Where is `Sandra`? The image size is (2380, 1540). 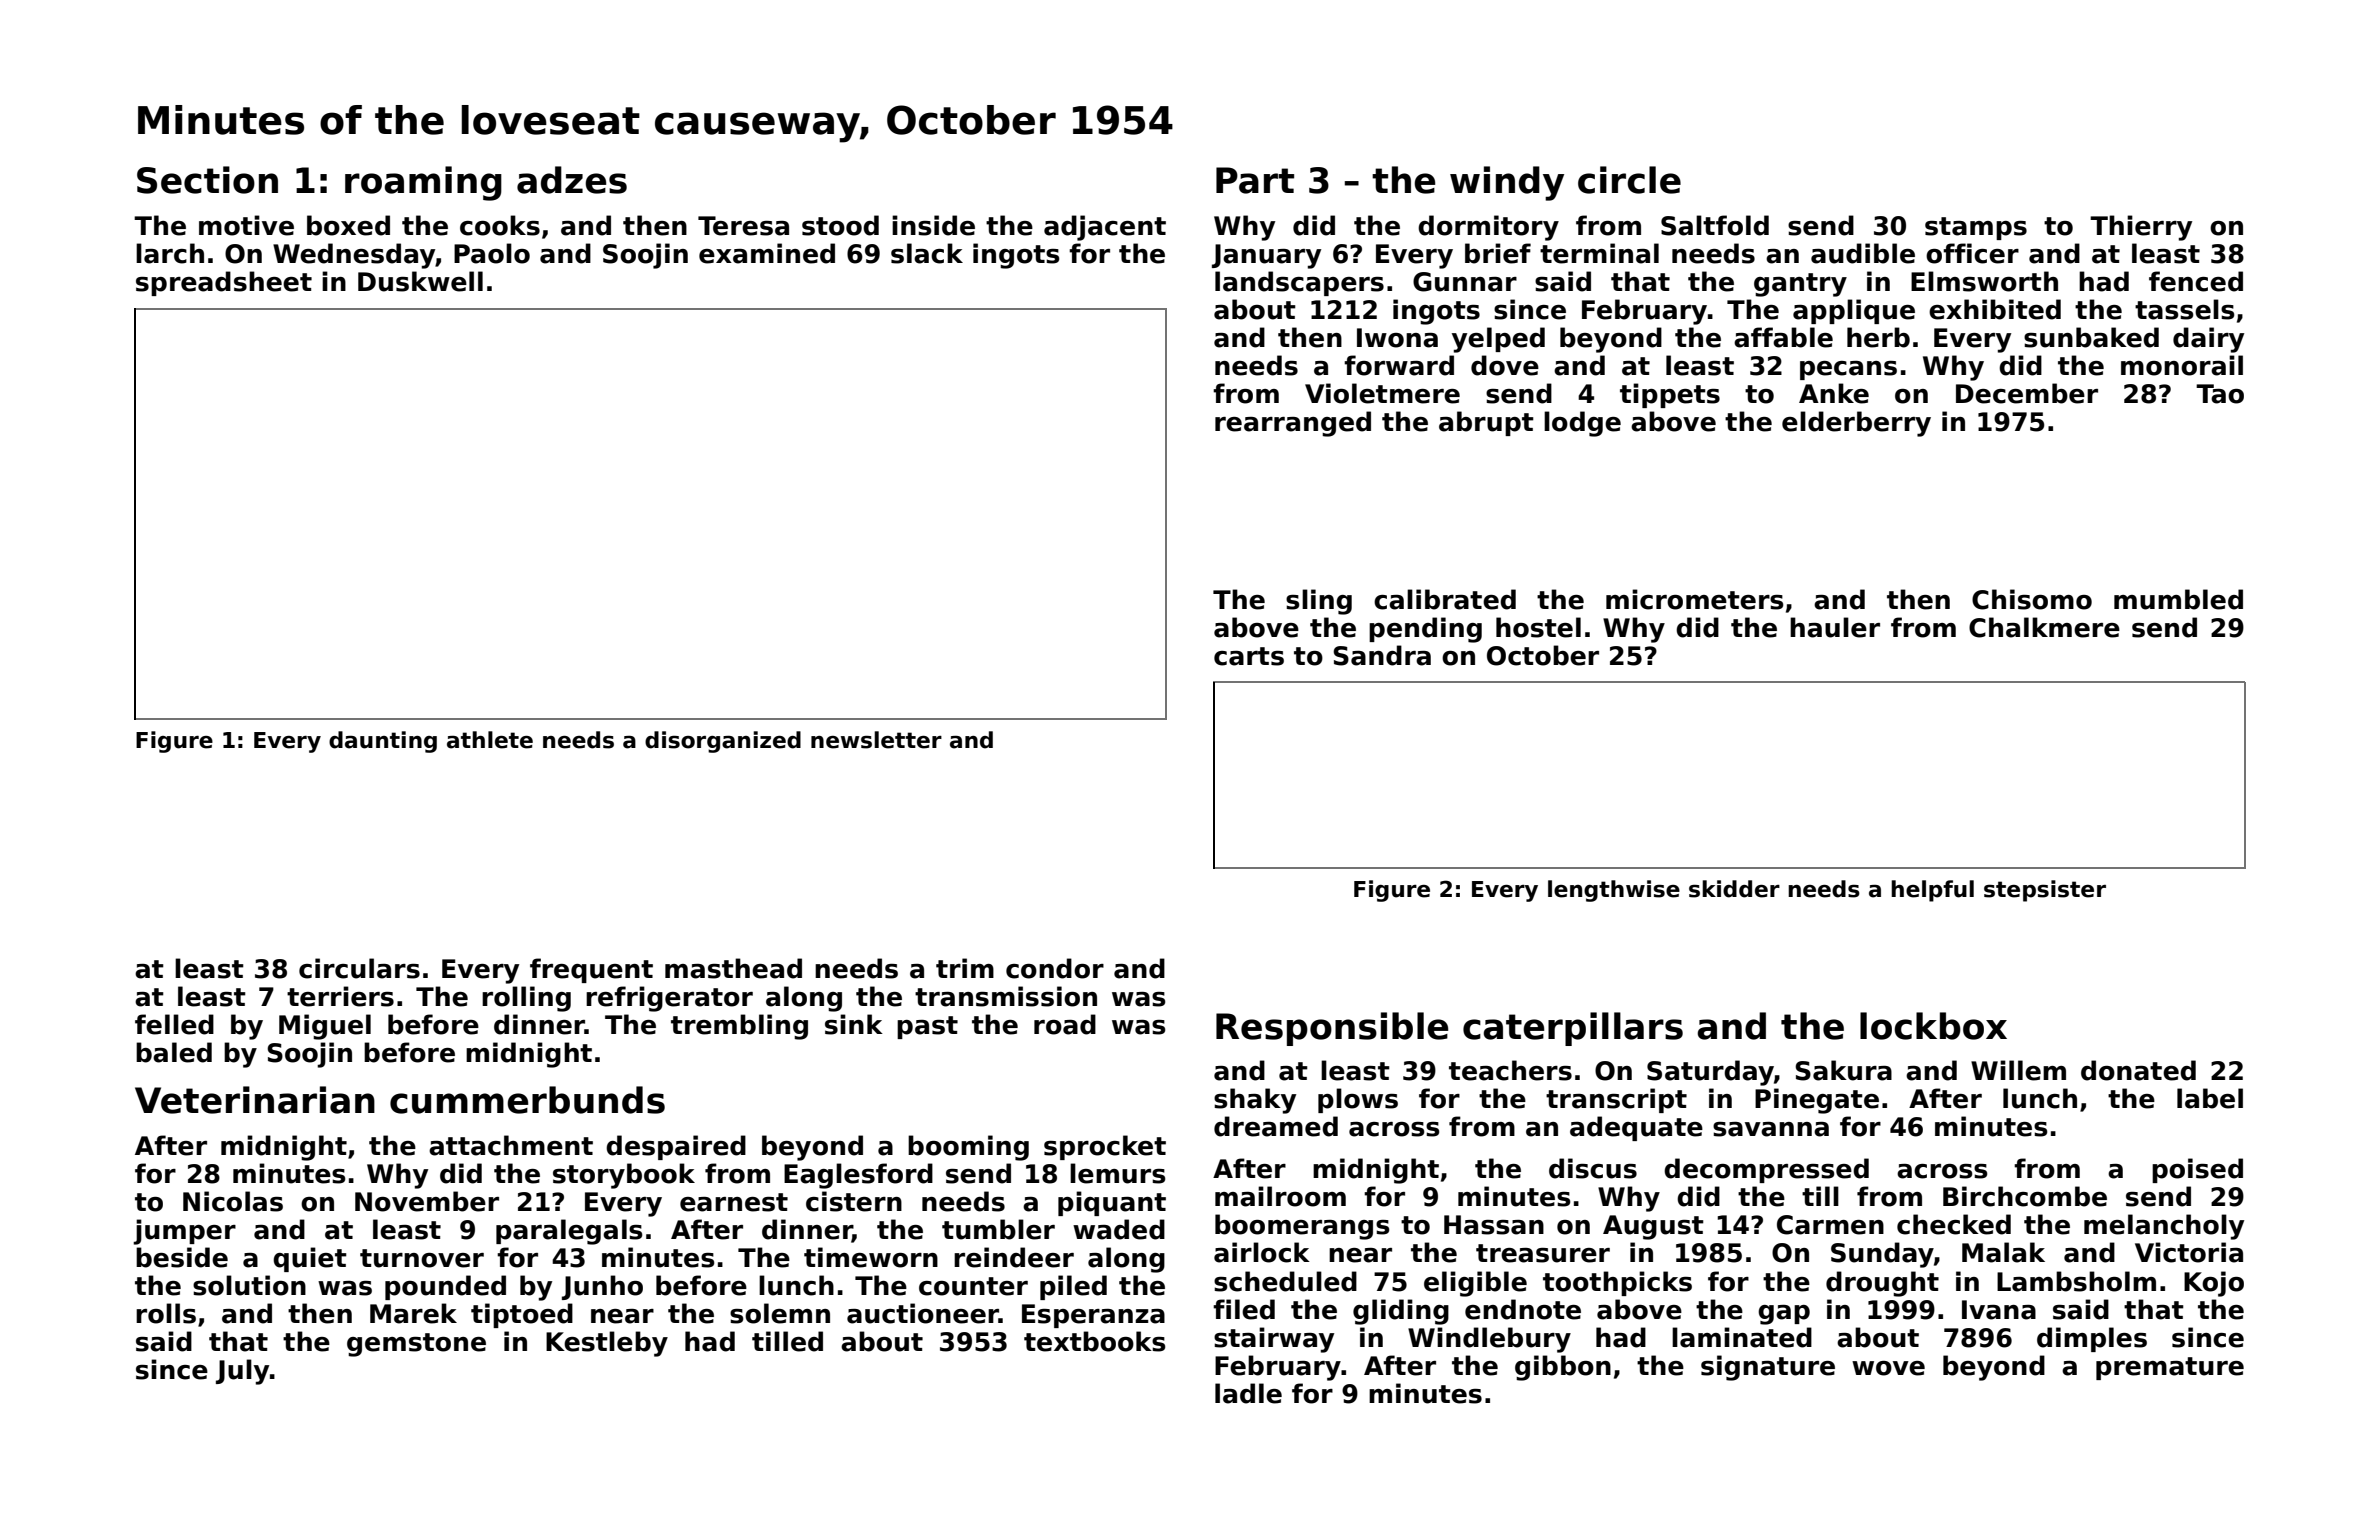
Sandra is located at coordinates (1382, 655).
